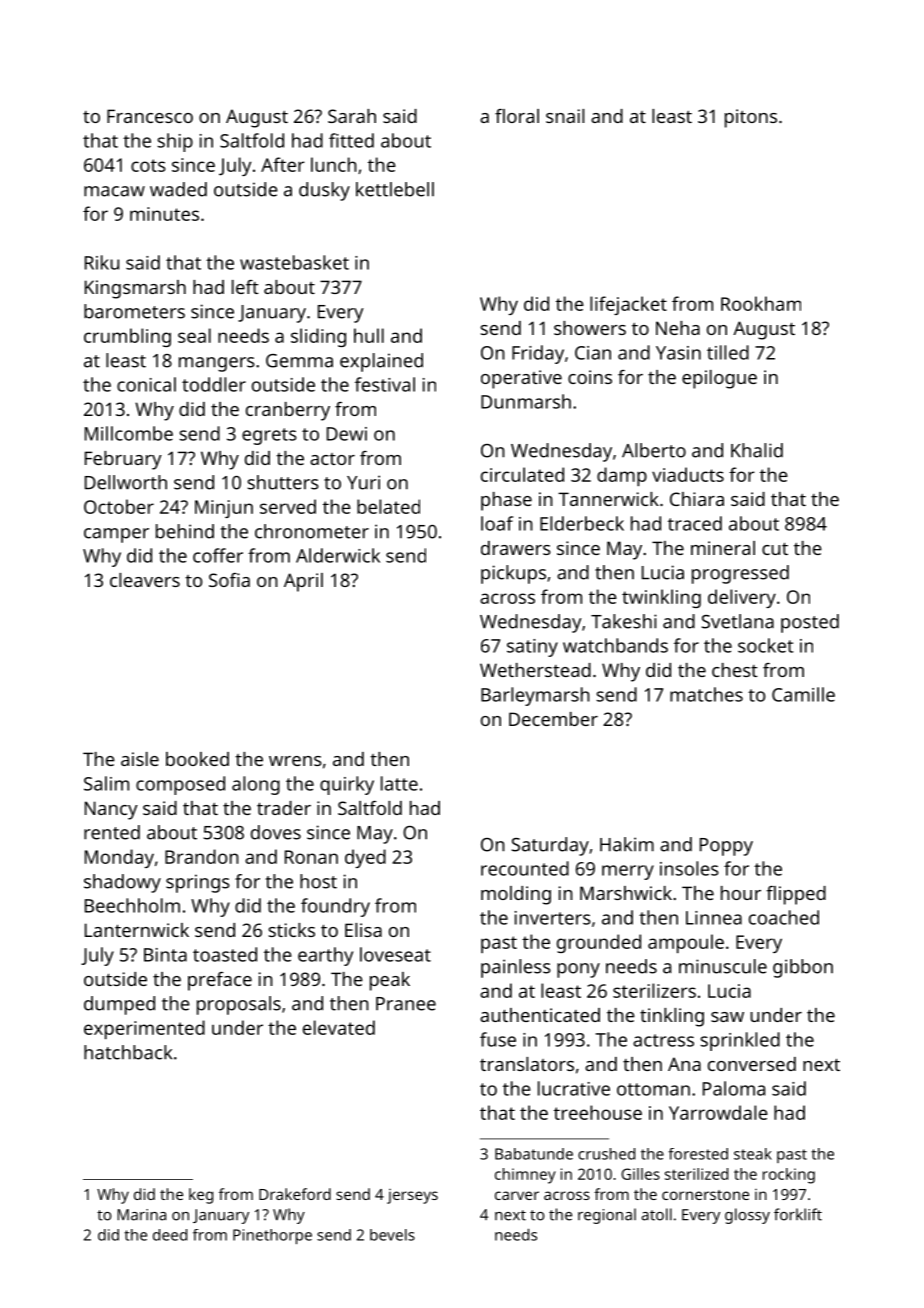 Image resolution: width=924 pixels, height=1308 pixels. What do you see at coordinates (686, 943) in the document?
I see `ampoule` at bounding box center [686, 943].
